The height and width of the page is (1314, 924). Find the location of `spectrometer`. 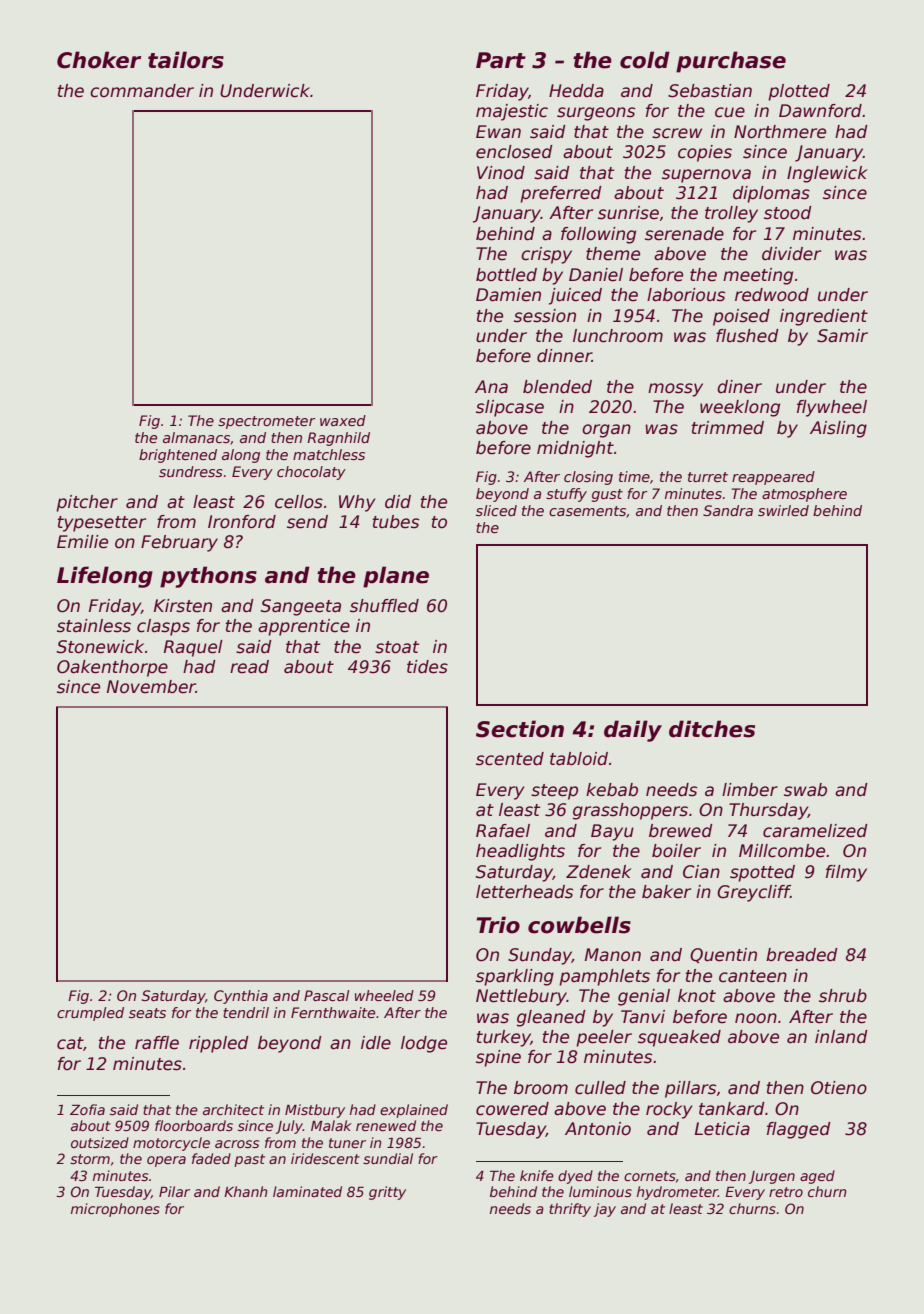

spectrometer is located at coordinates (267, 422).
